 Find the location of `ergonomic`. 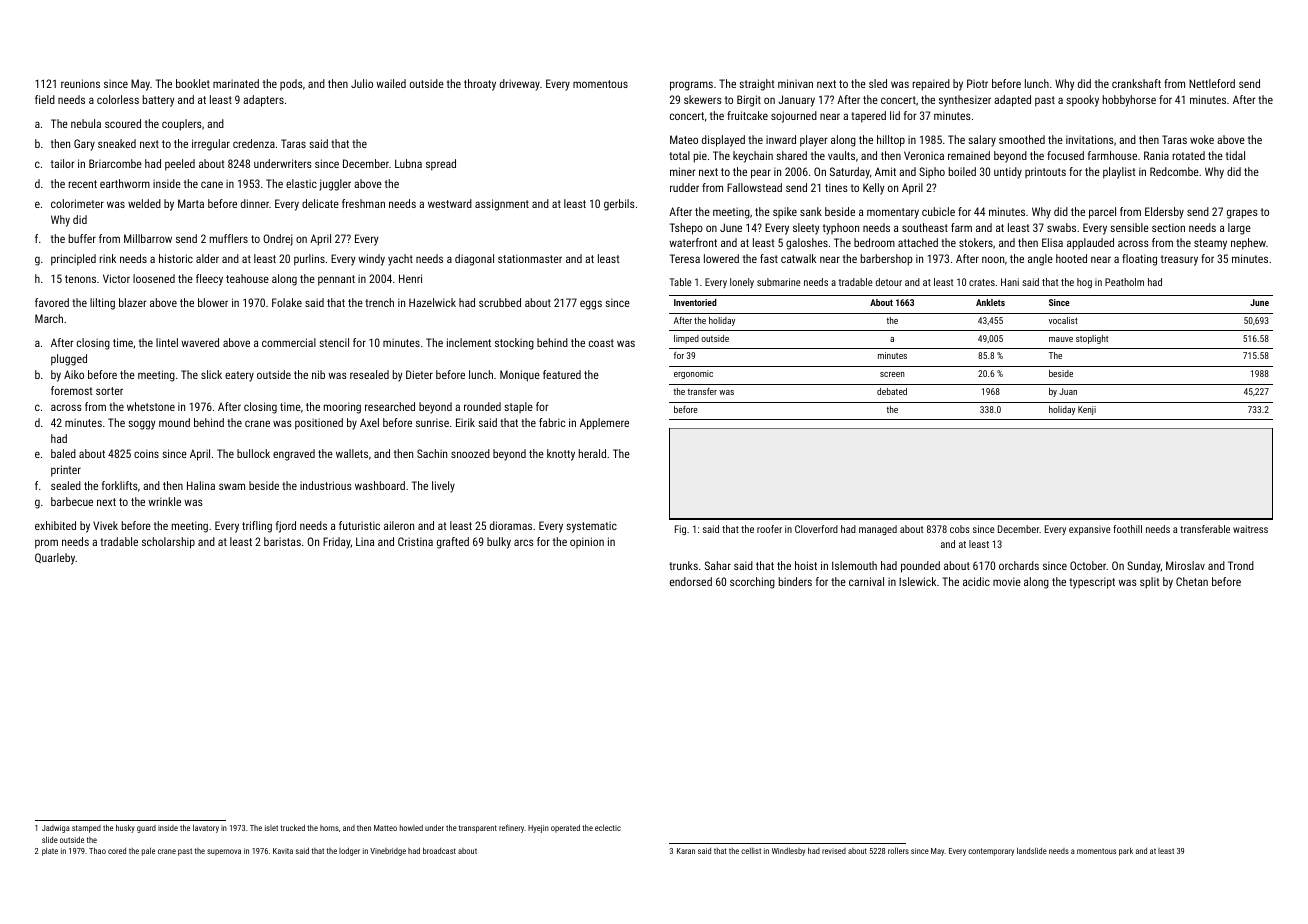

ergonomic is located at coordinates (693, 374).
